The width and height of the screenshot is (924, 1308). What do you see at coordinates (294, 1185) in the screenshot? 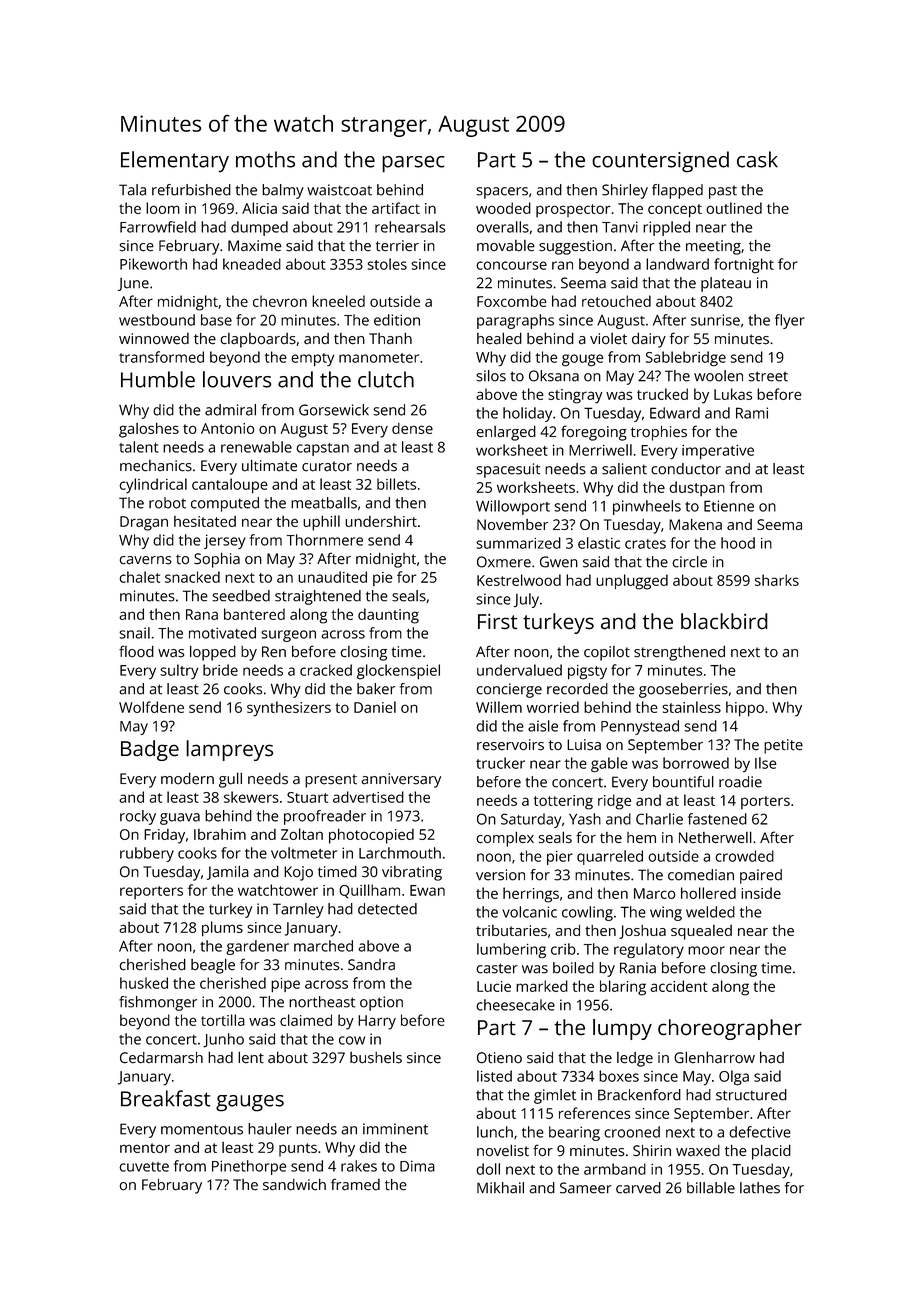
I see `sandwich` at bounding box center [294, 1185].
